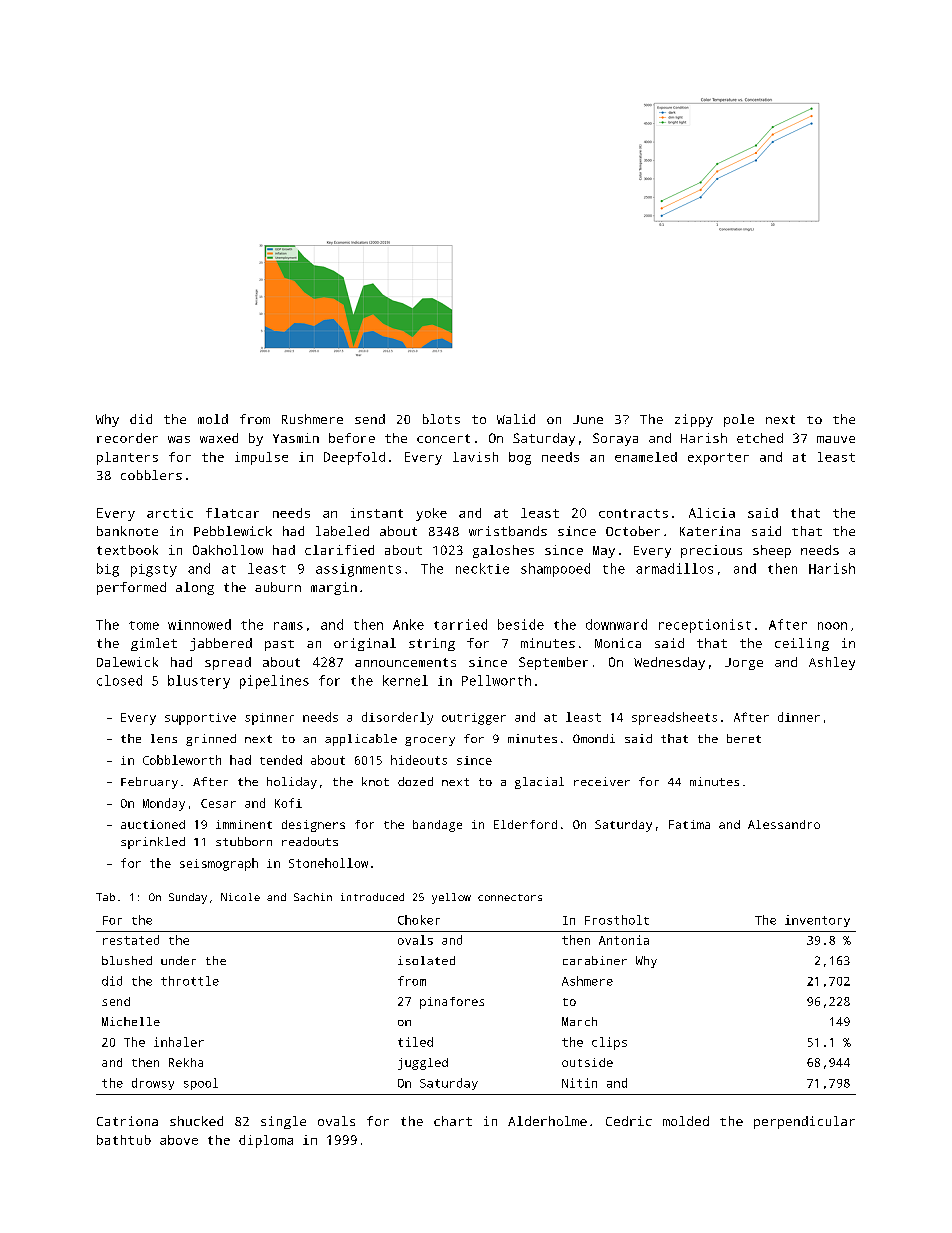 The height and width of the screenshot is (1233, 952). I want to click on connectors, so click(510, 897).
